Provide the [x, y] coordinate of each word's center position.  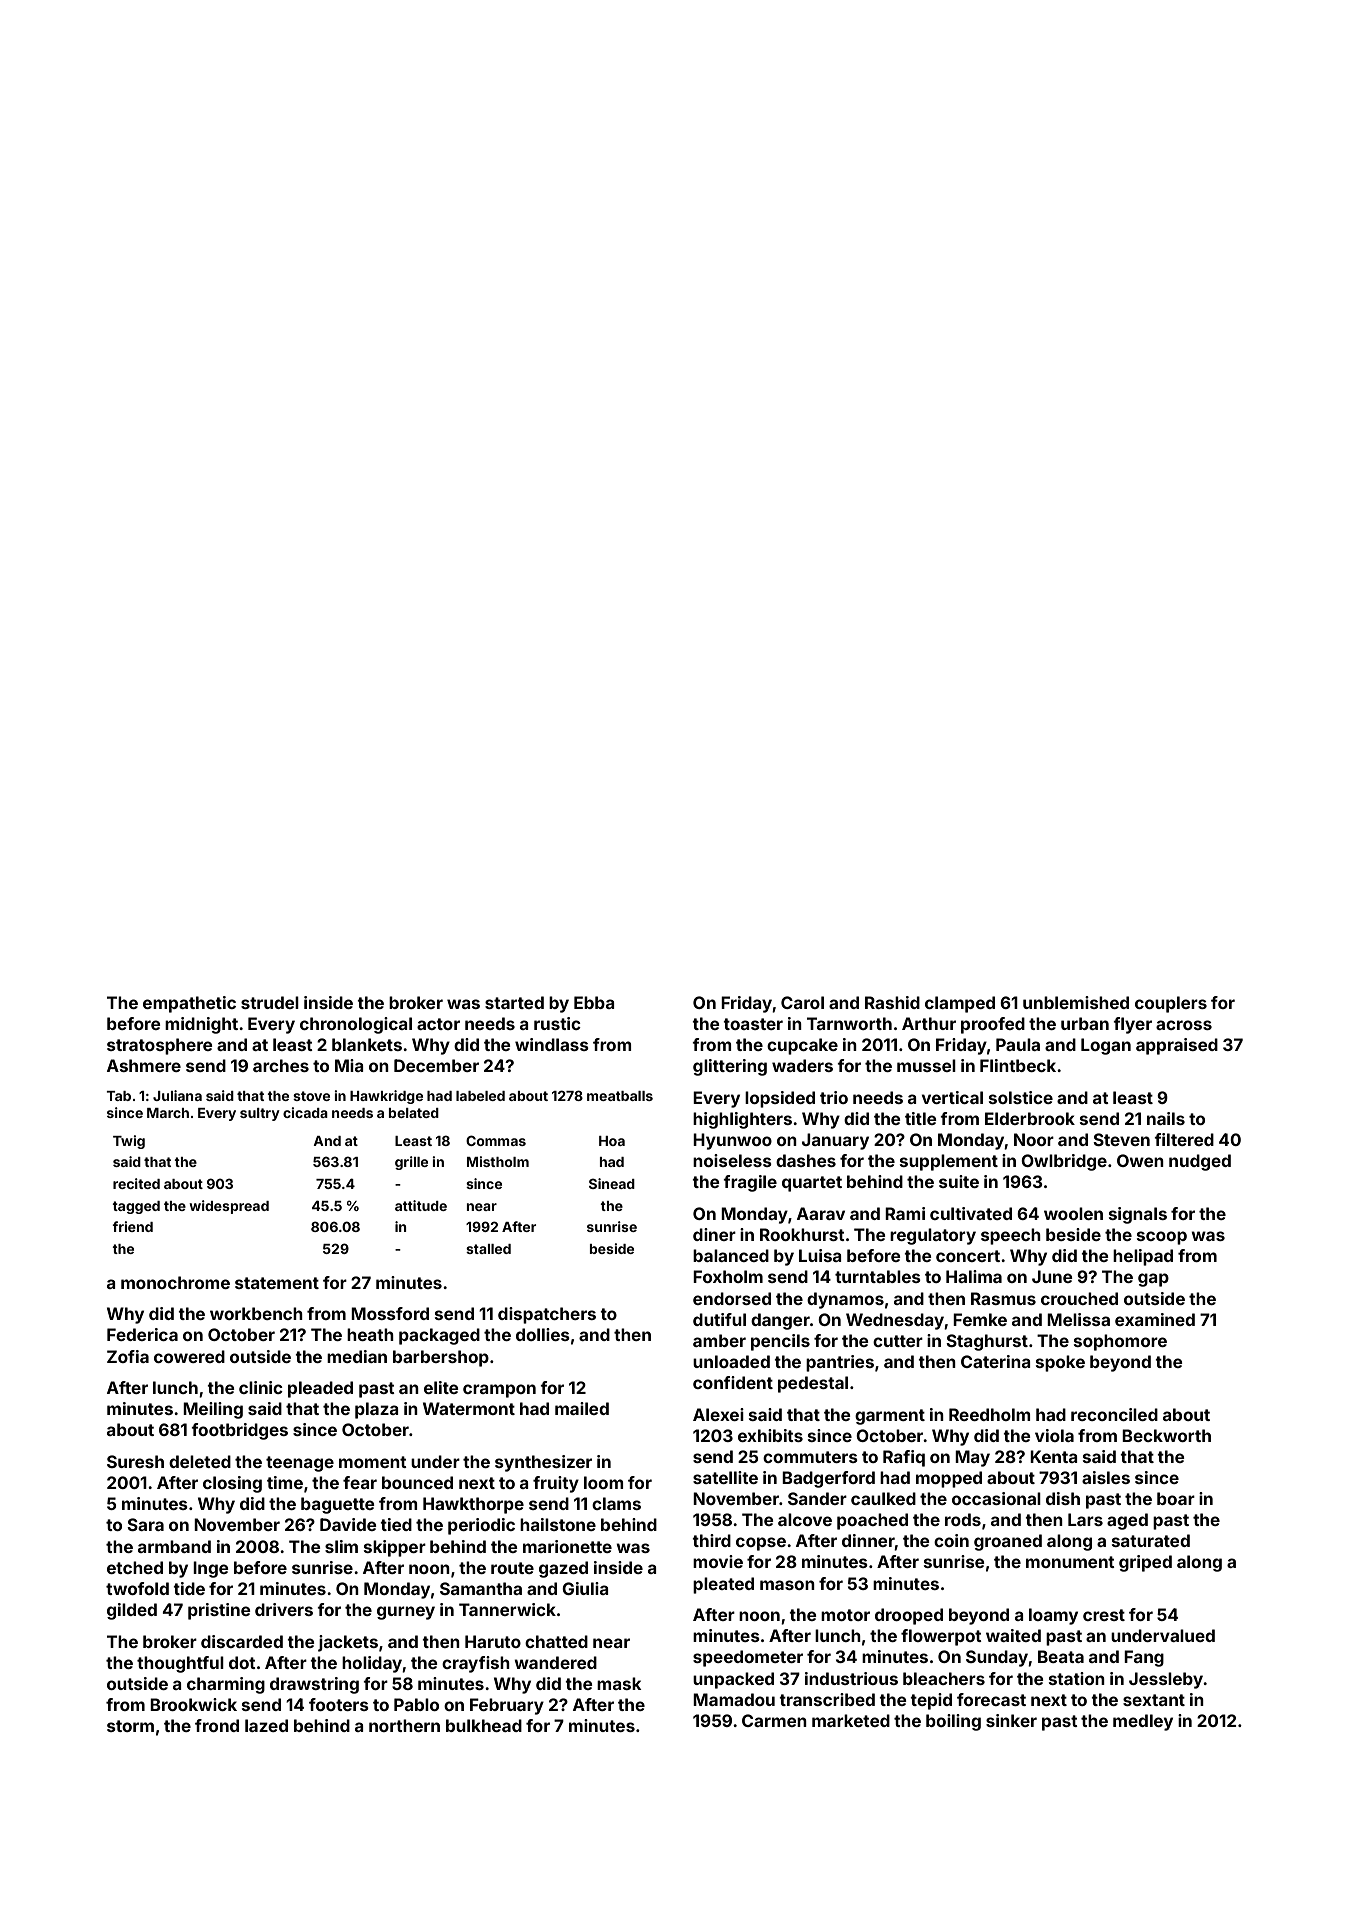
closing [232, 1484]
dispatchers [547, 1315]
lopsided [780, 1099]
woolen [1073, 1213]
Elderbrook [1030, 1118]
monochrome [175, 1282]
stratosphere [160, 1046]
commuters [810, 1457]
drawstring [314, 1685]
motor [845, 1615]
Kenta [1053, 1456]
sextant [1154, 1700]
